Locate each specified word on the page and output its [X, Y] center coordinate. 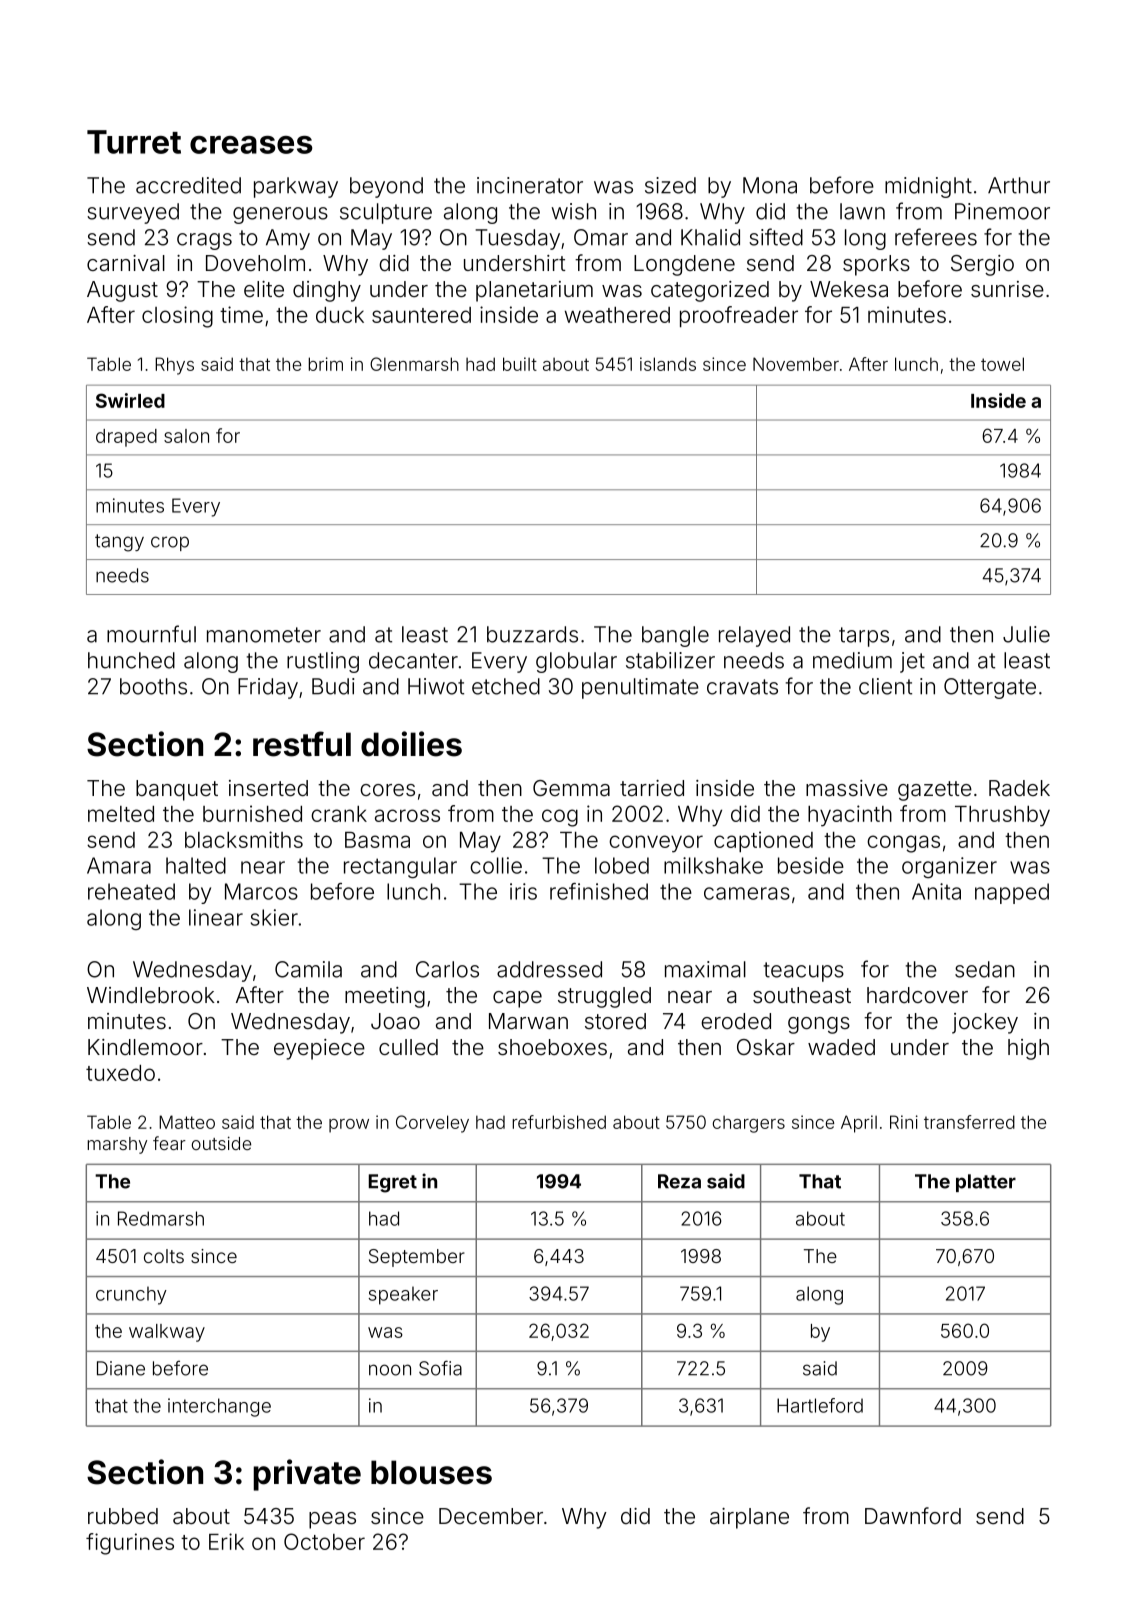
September [417, 1258]
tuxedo [120, 1073]
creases [251, 145]
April [859, 1124]
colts [164, 1256]
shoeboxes [552, 1047]
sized [670, 185]
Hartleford [820, 1405]
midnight [928, 187]
